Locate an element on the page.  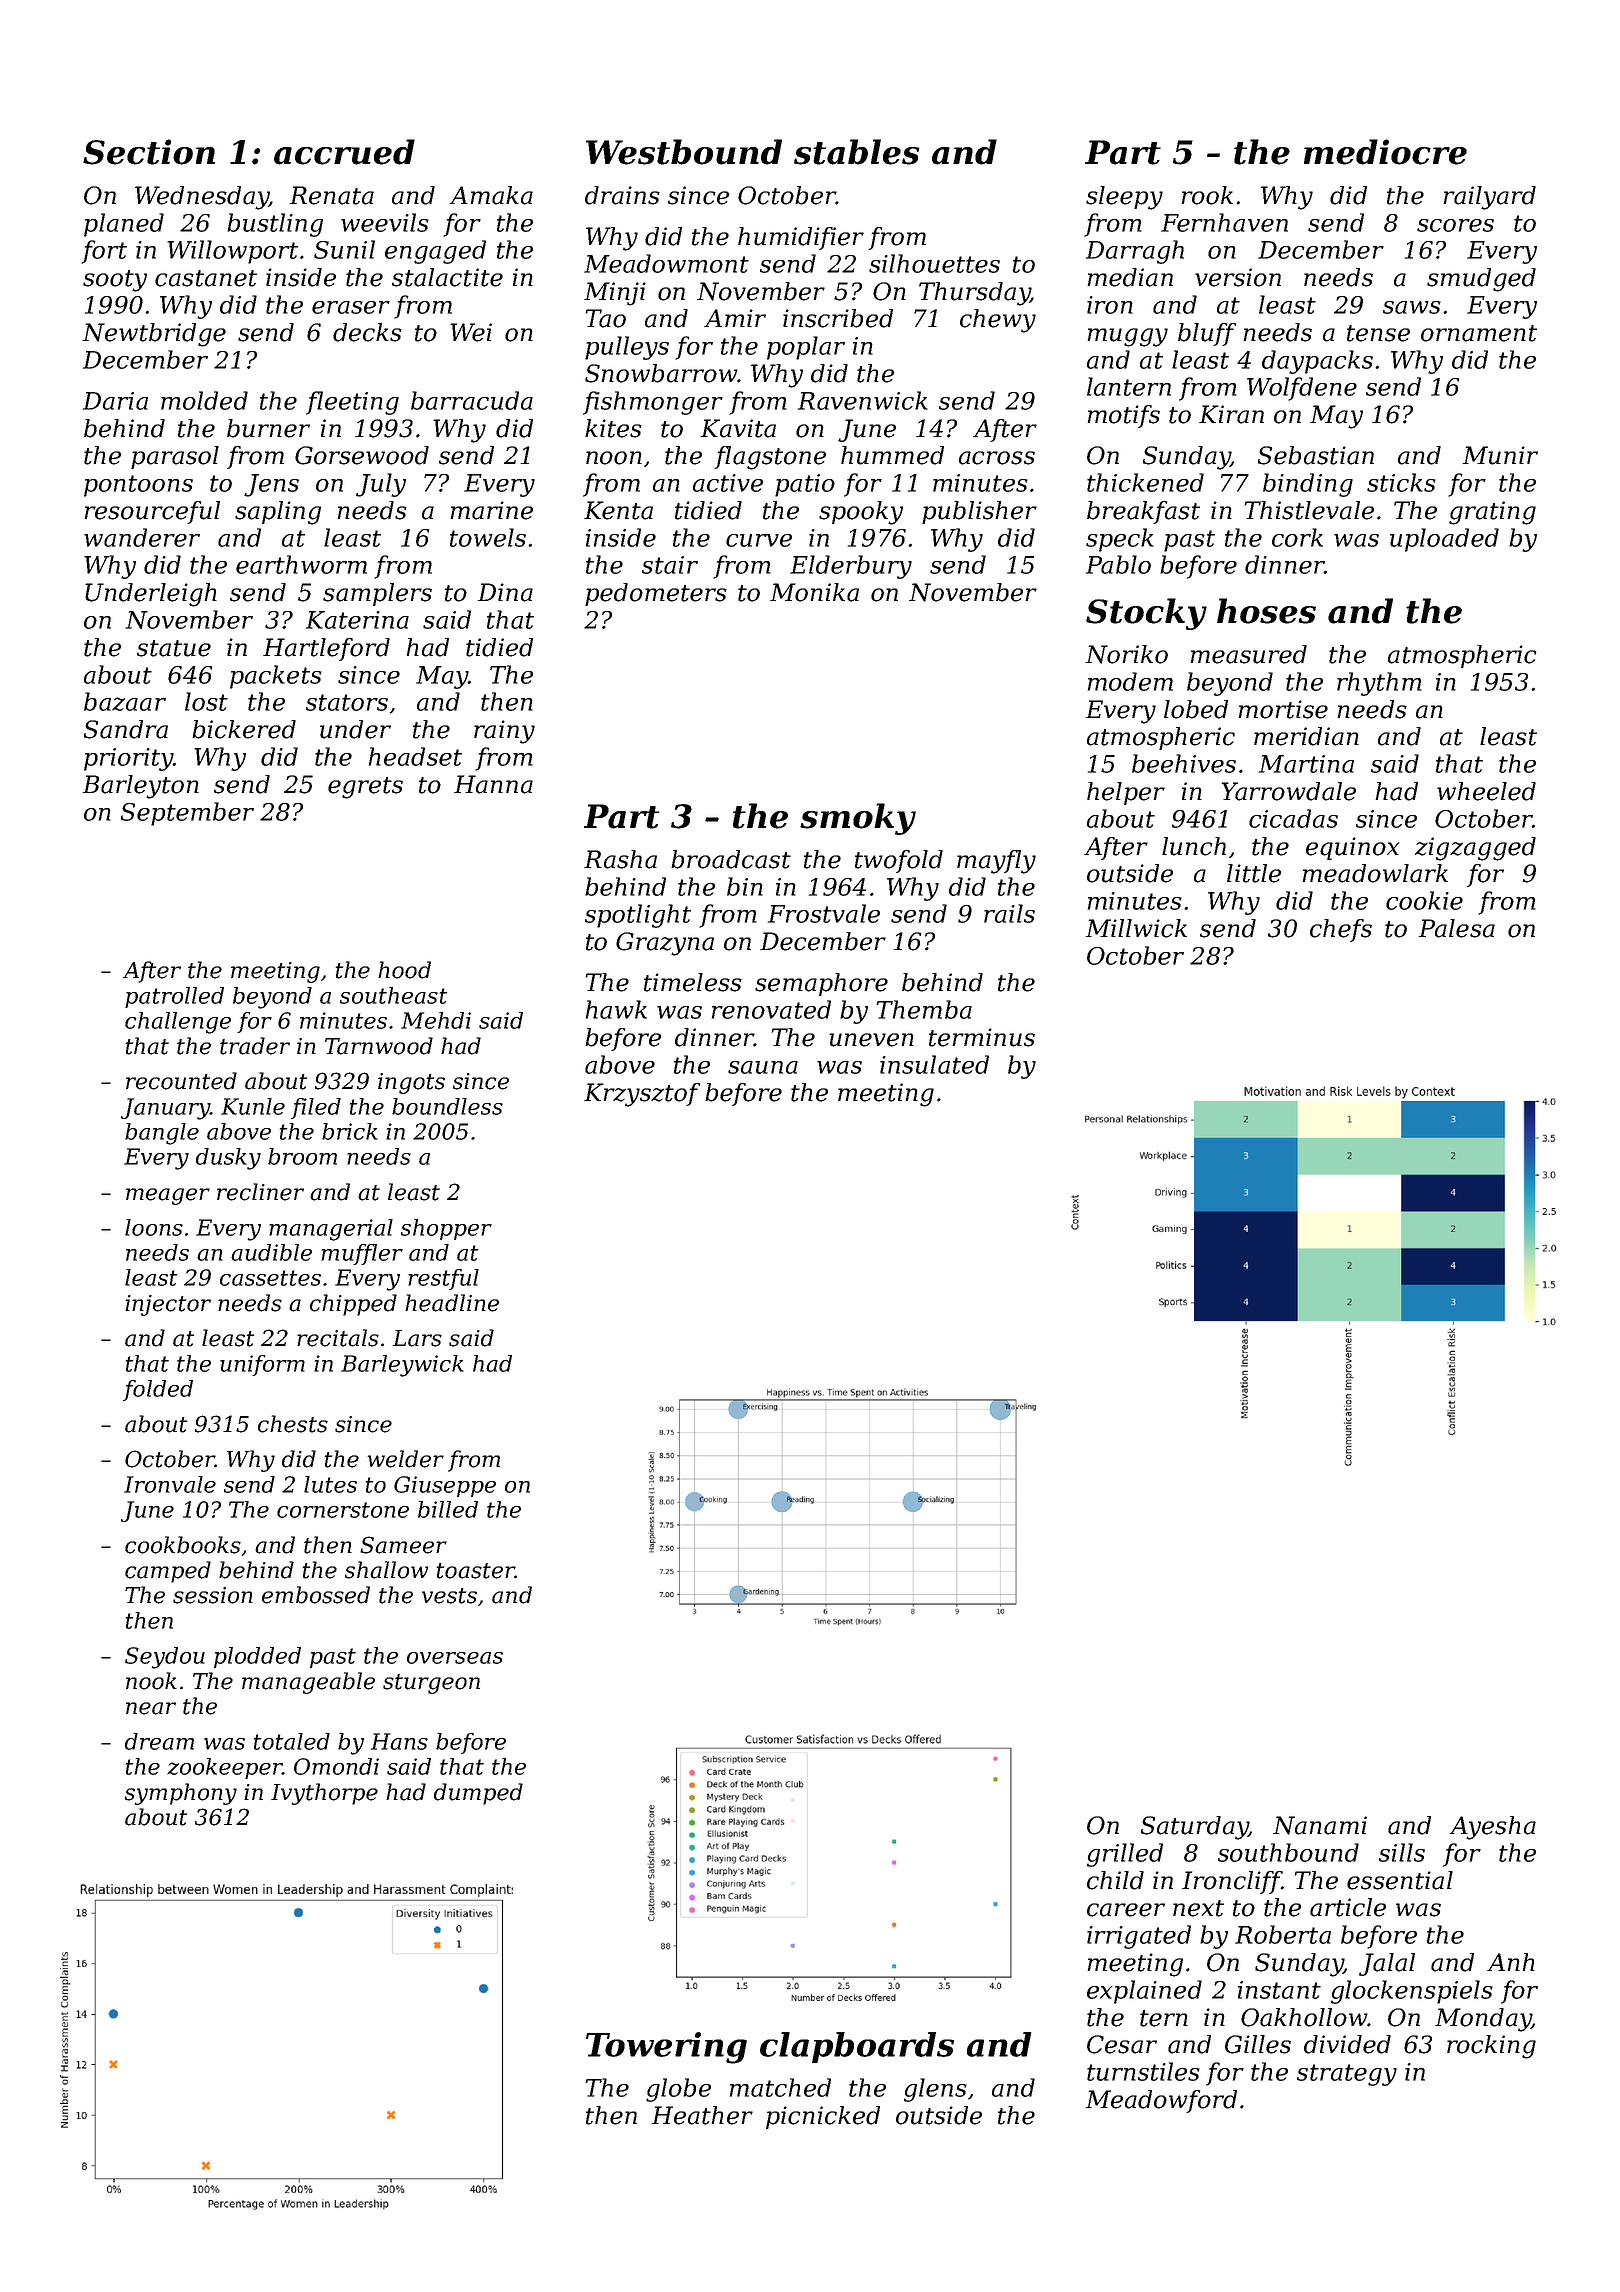
toaster is located at coordinates (475, 1571).
